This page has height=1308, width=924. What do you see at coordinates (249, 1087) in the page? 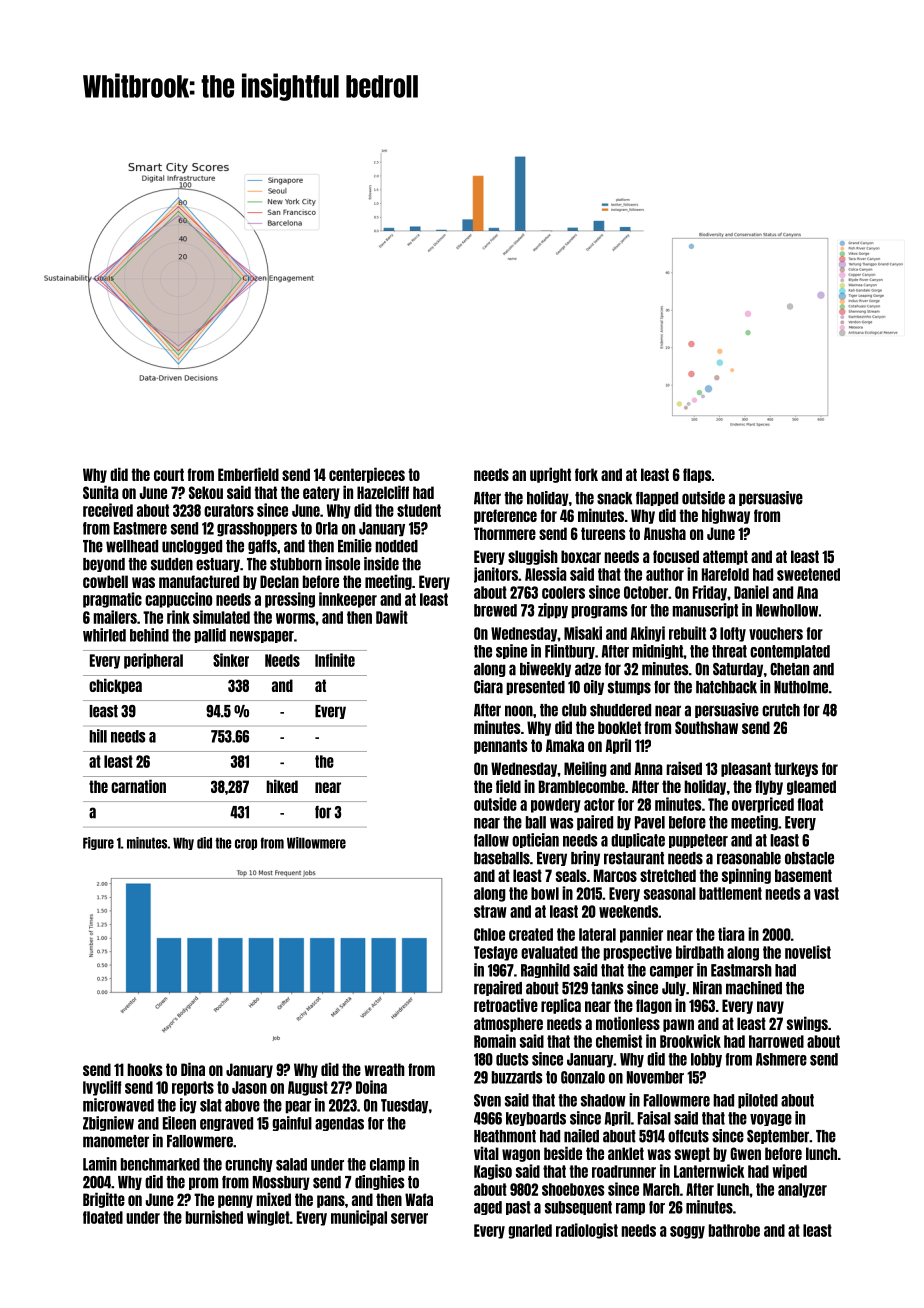
I see `Jason` at bounding box center [249, 1087].
